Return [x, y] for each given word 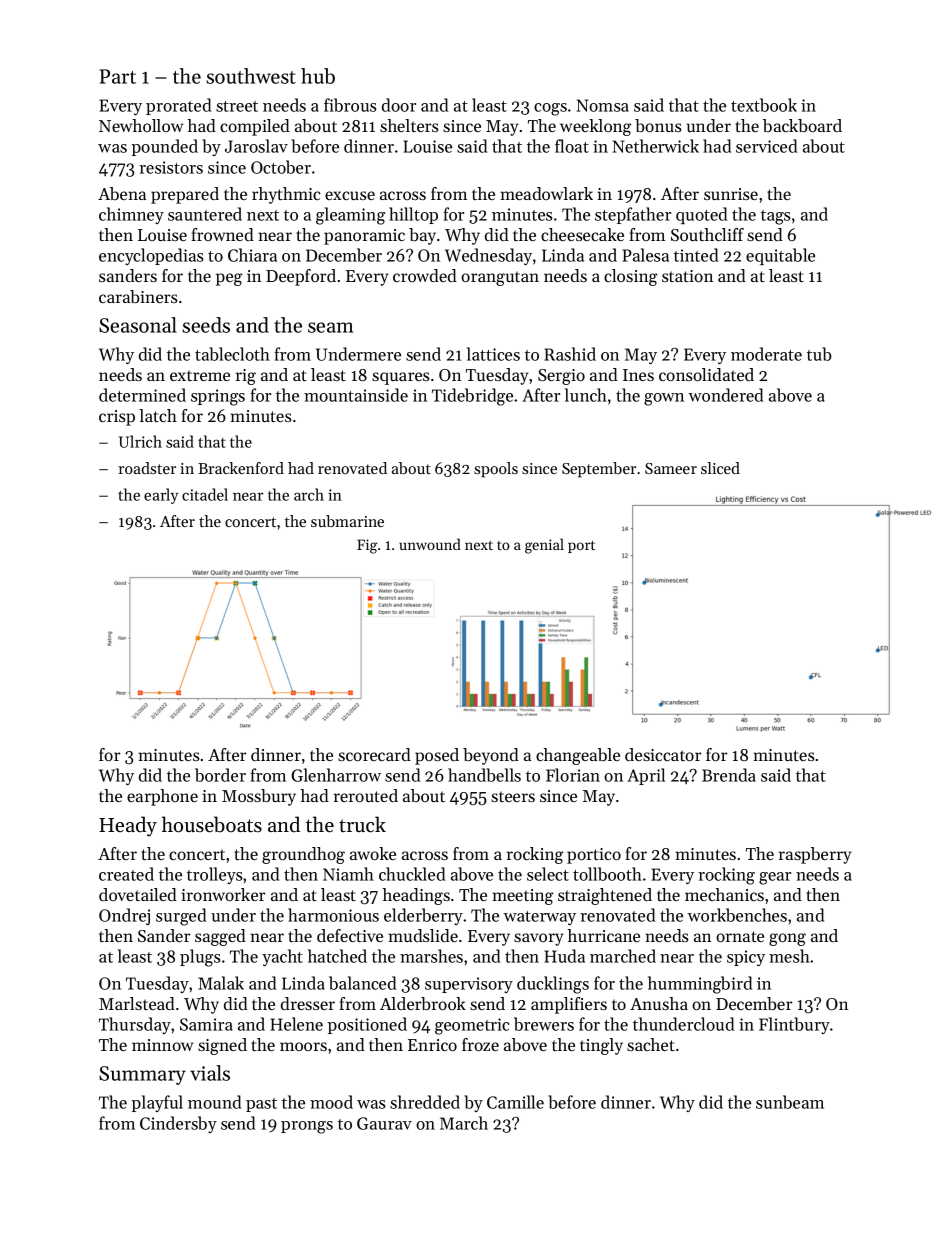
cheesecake [582, 234]
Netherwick [656, 146]
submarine [347, 521]
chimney [131, 215]
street [237, 106]
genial [544, 546]
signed [222, 1046]
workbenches [737, 915]
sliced [720, 468]
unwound [430, 544]
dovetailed [138, 894]
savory [538, 939]
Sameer [671, 468]
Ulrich [140, 441]
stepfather [633, 215]
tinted [696, 255]
